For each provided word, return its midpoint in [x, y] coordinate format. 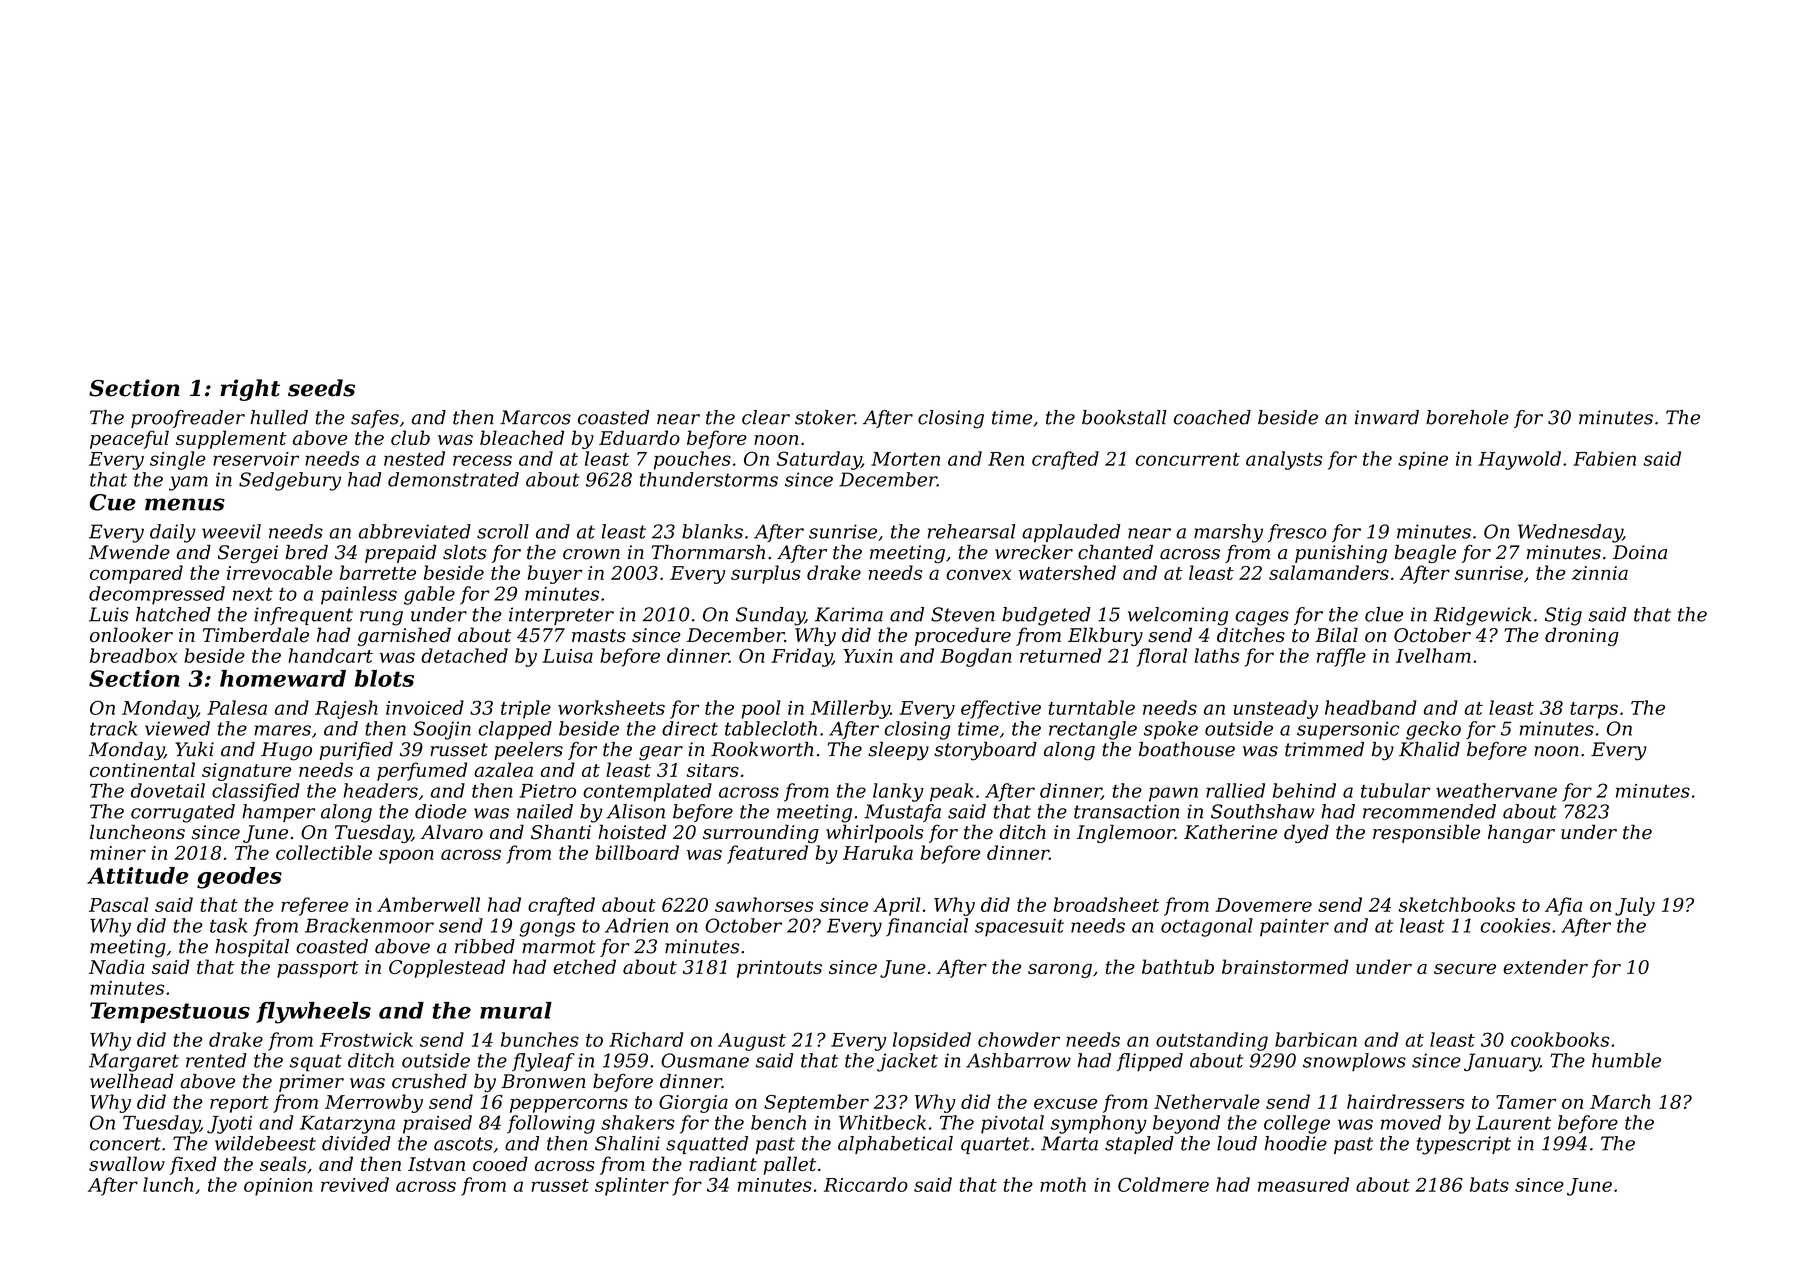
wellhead [132, 1081]
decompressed [157, 595]
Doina [1640, 552]
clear [766, 417]
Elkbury [1105, 636]
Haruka [878, 852]
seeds [321, 388]
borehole [1467, 417]
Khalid [1429, 749]
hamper [278, 813]
